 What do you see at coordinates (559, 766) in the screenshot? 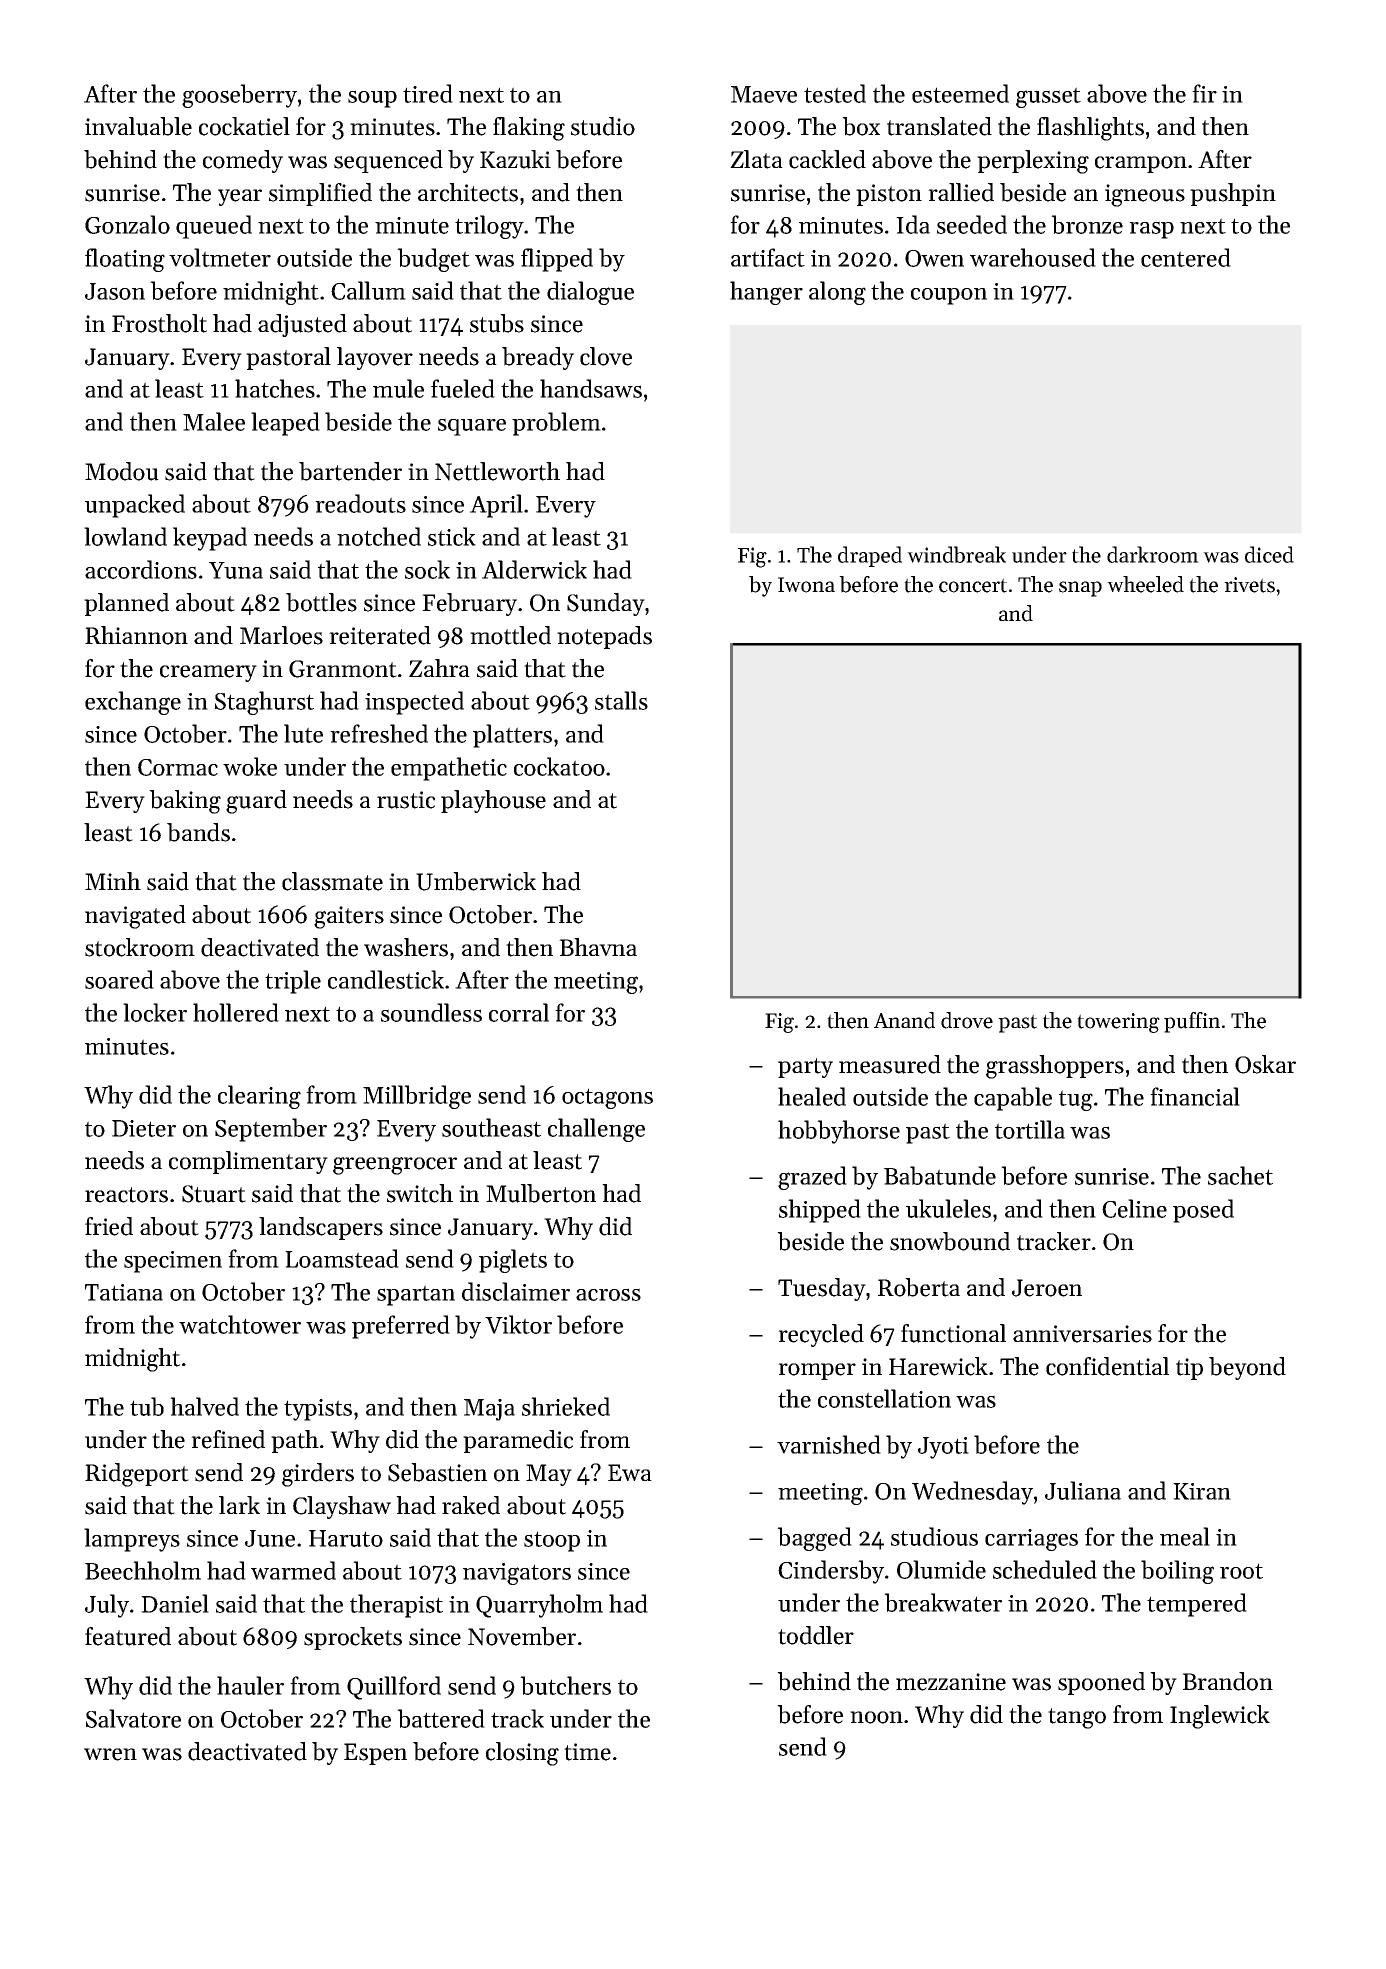
I see `cockatoo` at bounding box center [559, 766].
